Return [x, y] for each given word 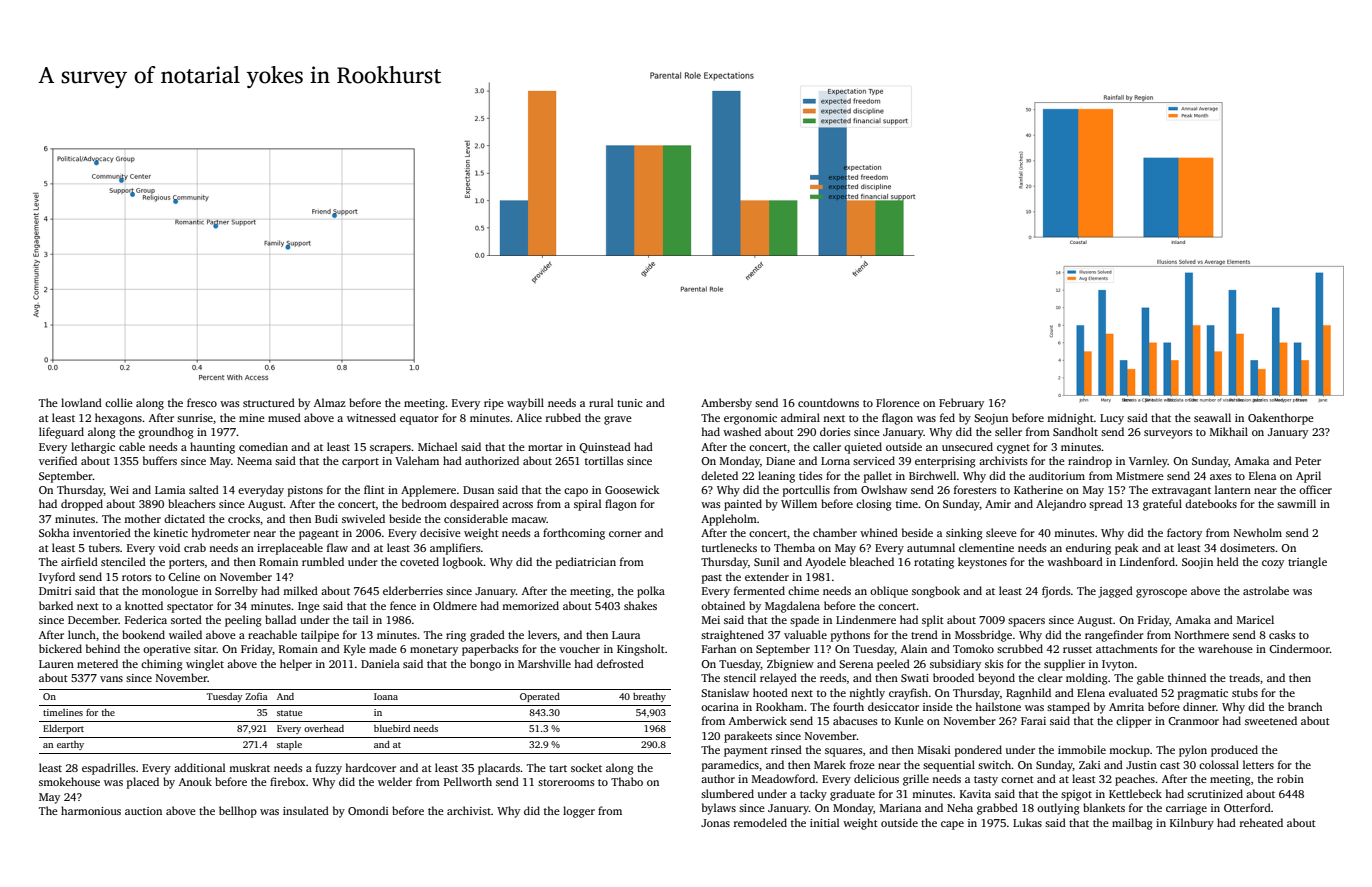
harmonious [91, 810]
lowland [81, 402]
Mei [711, 620]
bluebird [392, 728]
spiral [588, 505]
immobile [1082, 749]
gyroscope [1161, 593]
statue [289, 713]
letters [1258, 764]
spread [1106, 505]
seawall [1212, 417]
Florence [898, 402]
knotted [144, 605]
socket [586, 767]
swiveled [363, 518]
